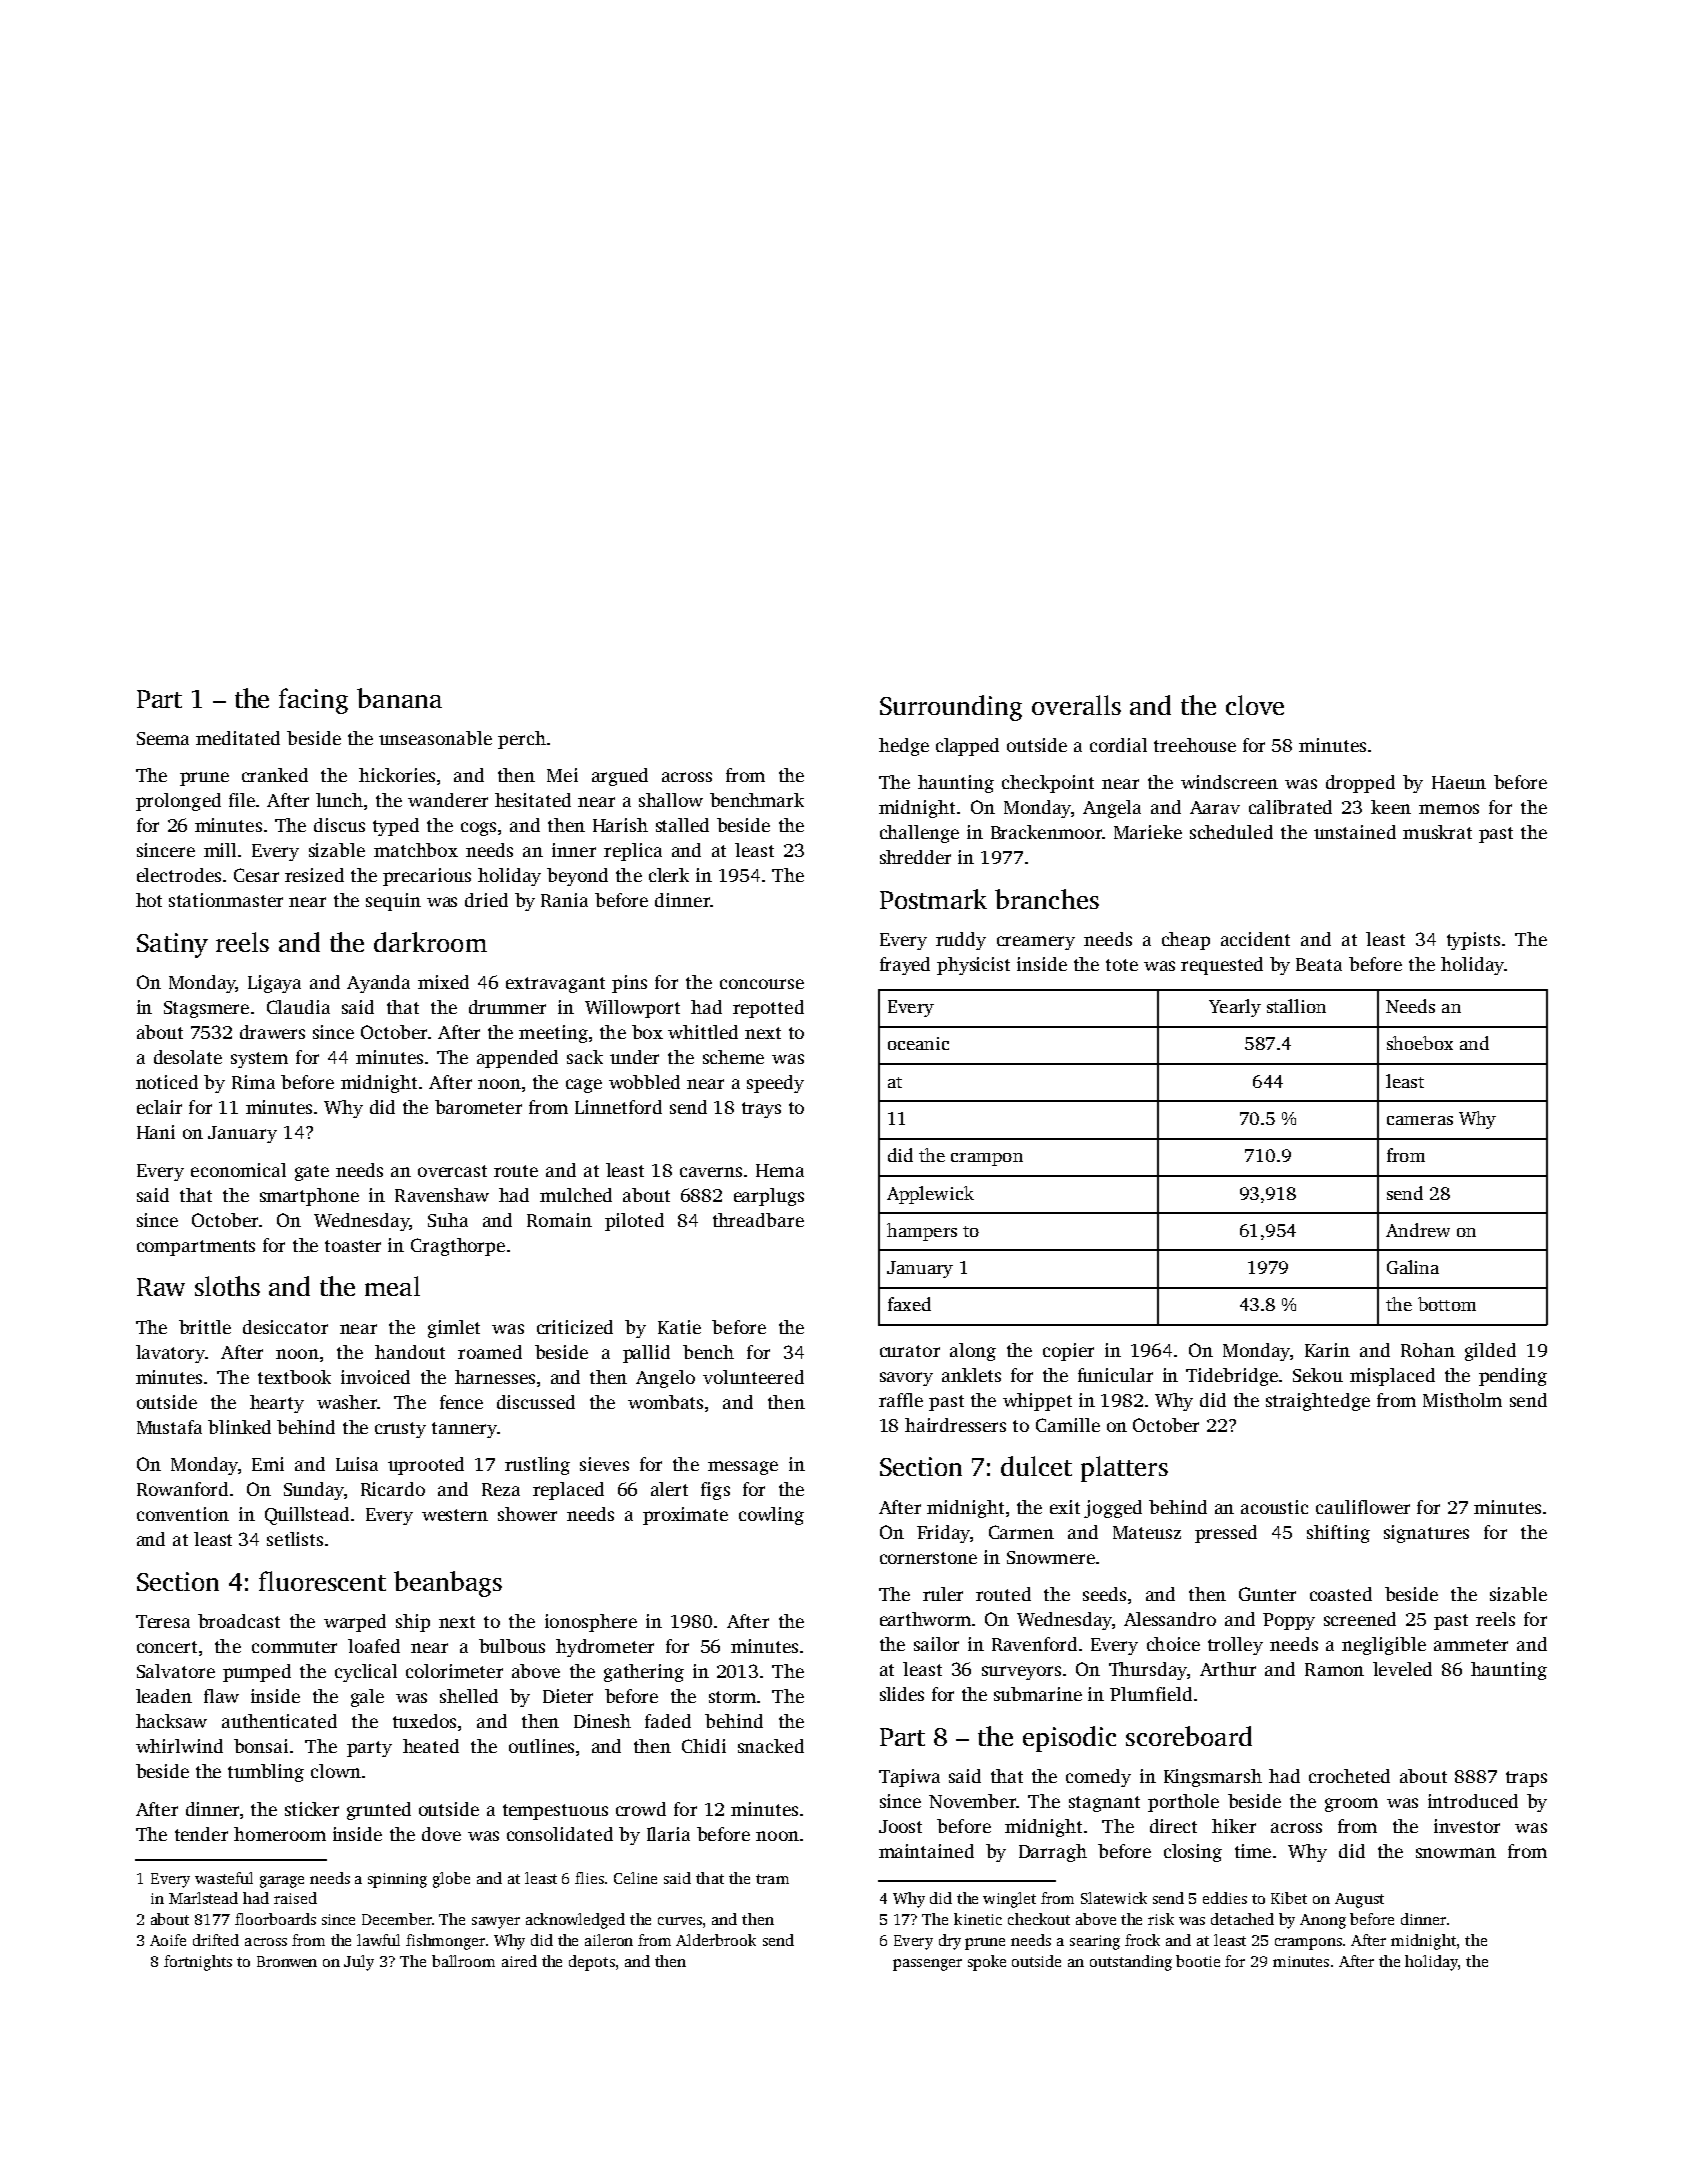  Describe the element at coordinates (1242, 1919) in the screenshot. I see `detached` at that location.
